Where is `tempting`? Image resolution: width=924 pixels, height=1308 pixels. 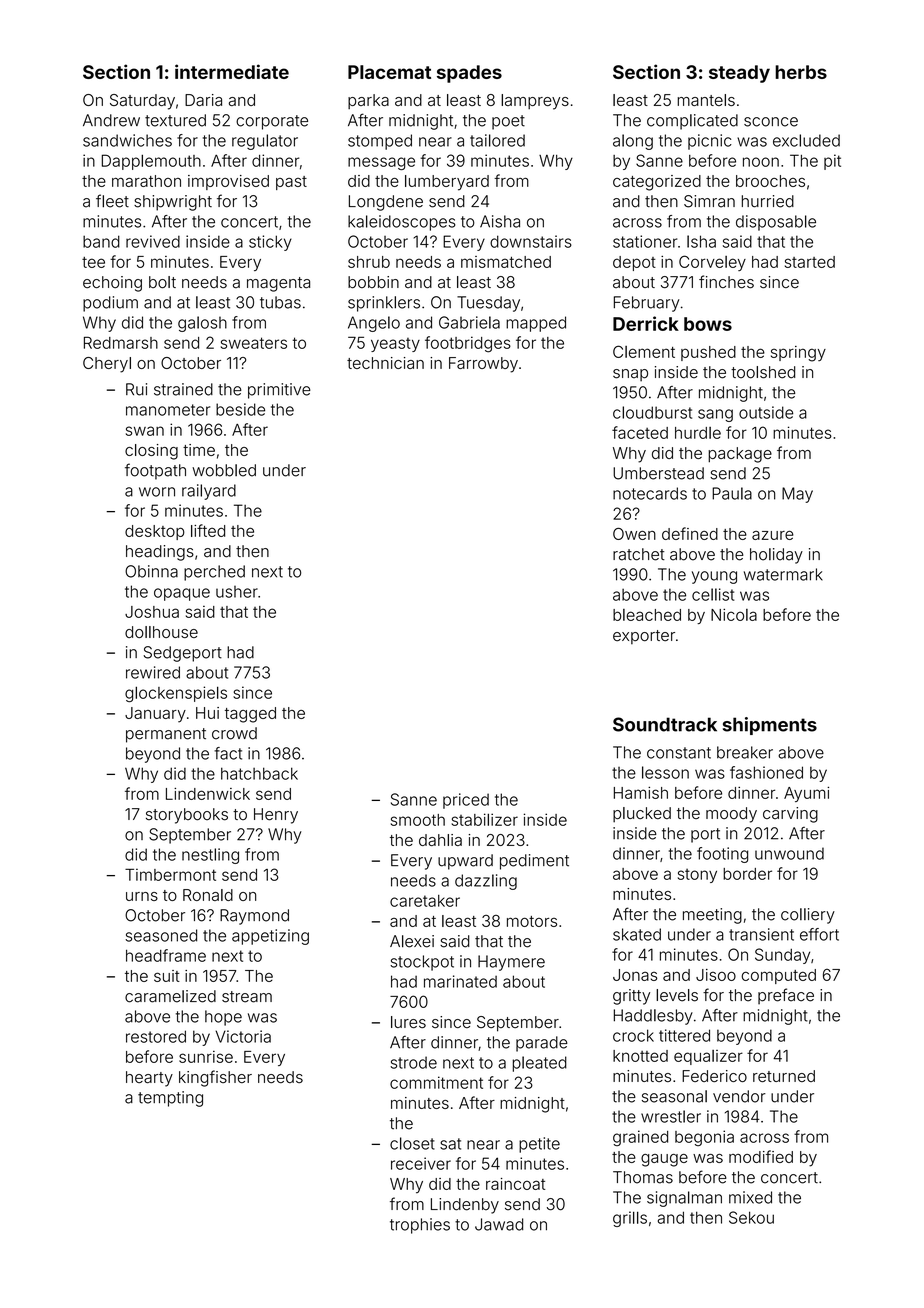
tempting is located at coordinates (170, 1099).
